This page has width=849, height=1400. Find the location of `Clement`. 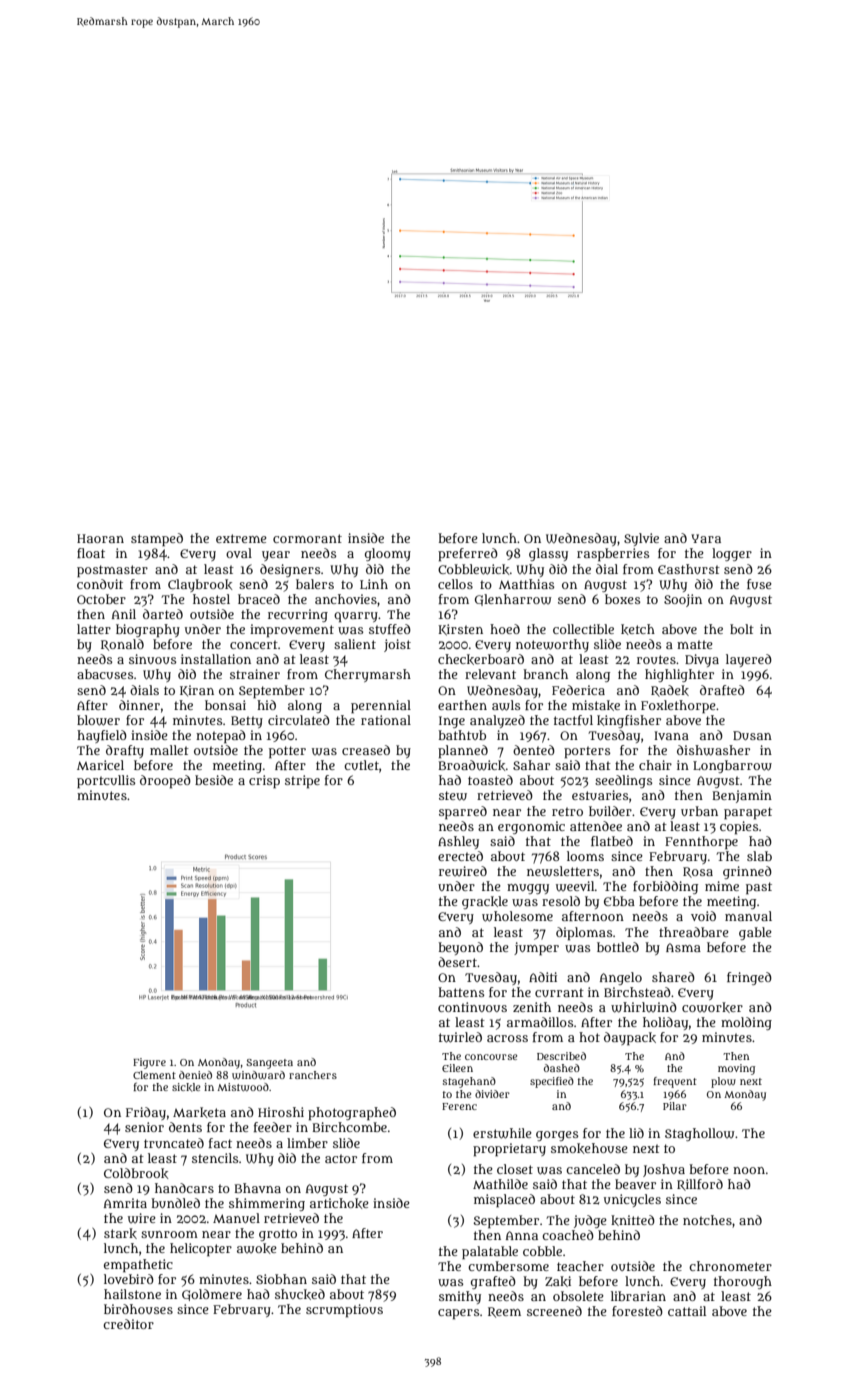

Clement is located at coordinates (154, 1075).
